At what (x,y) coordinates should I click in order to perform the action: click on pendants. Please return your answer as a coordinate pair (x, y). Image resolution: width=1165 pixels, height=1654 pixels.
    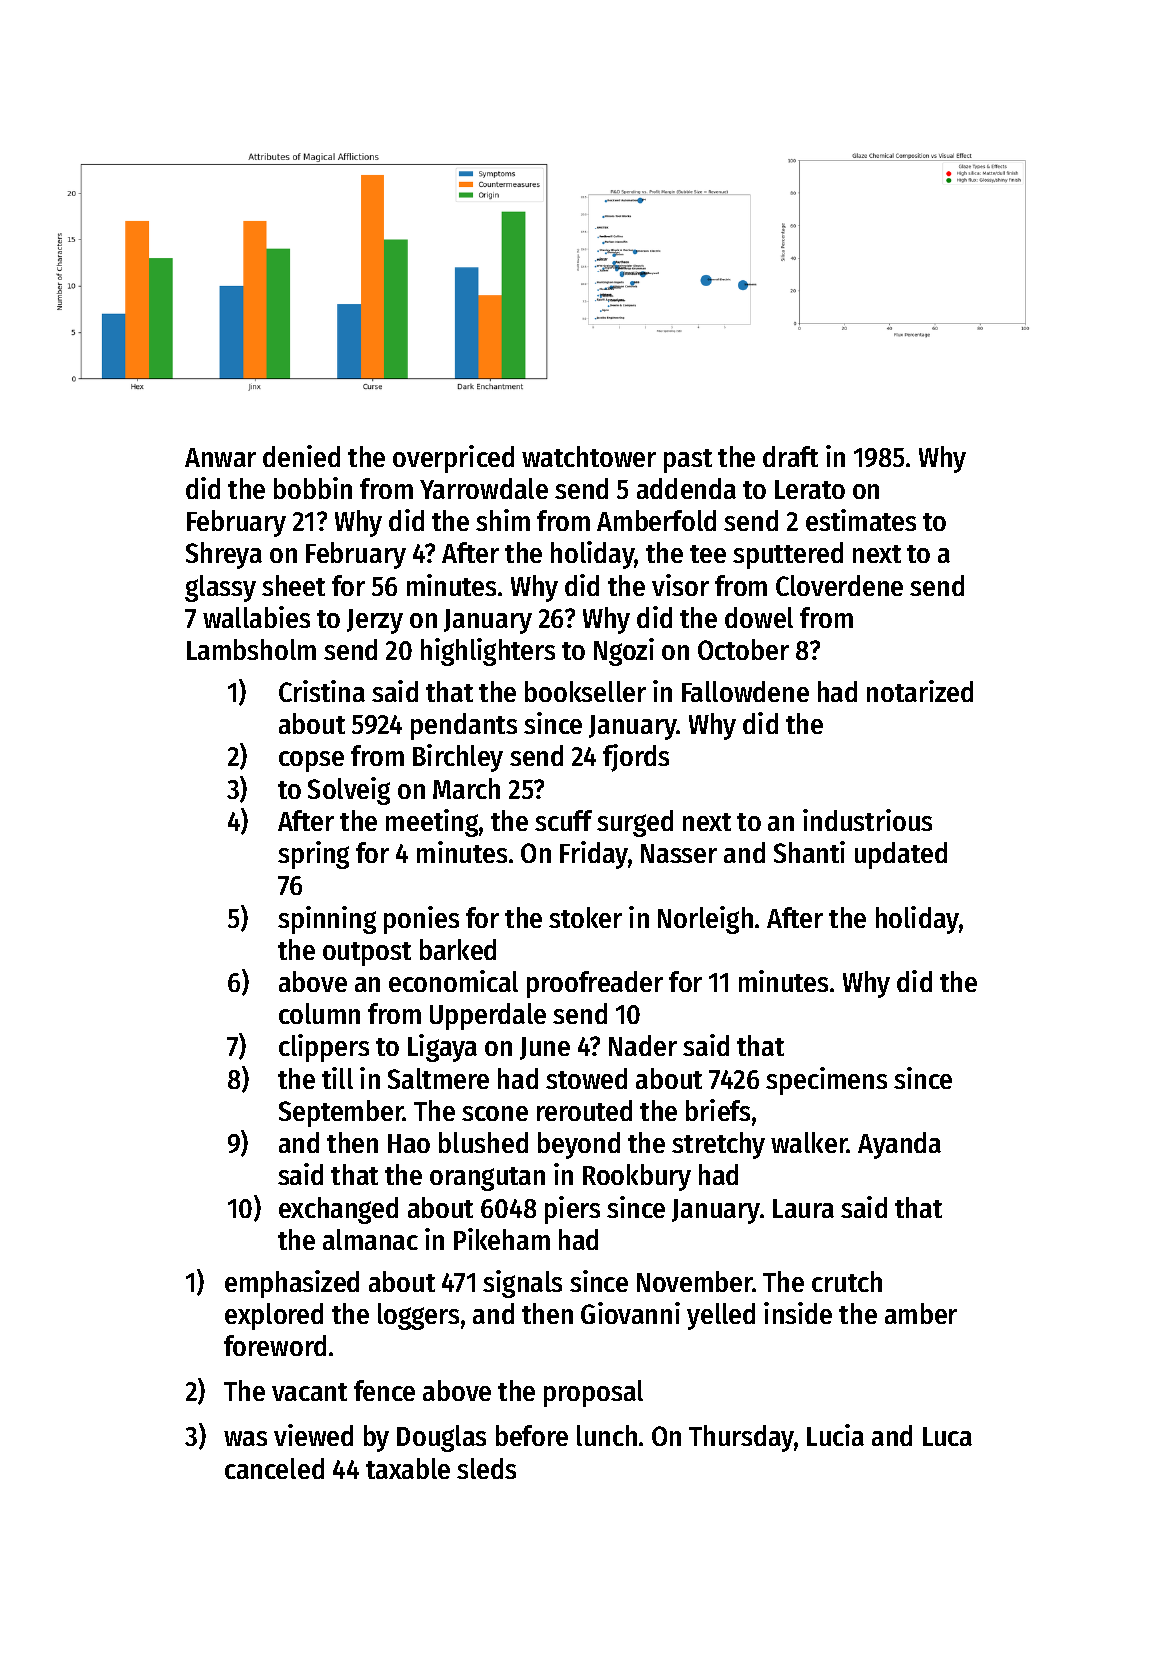
    Looking at the image, I should click on (464, 726).
